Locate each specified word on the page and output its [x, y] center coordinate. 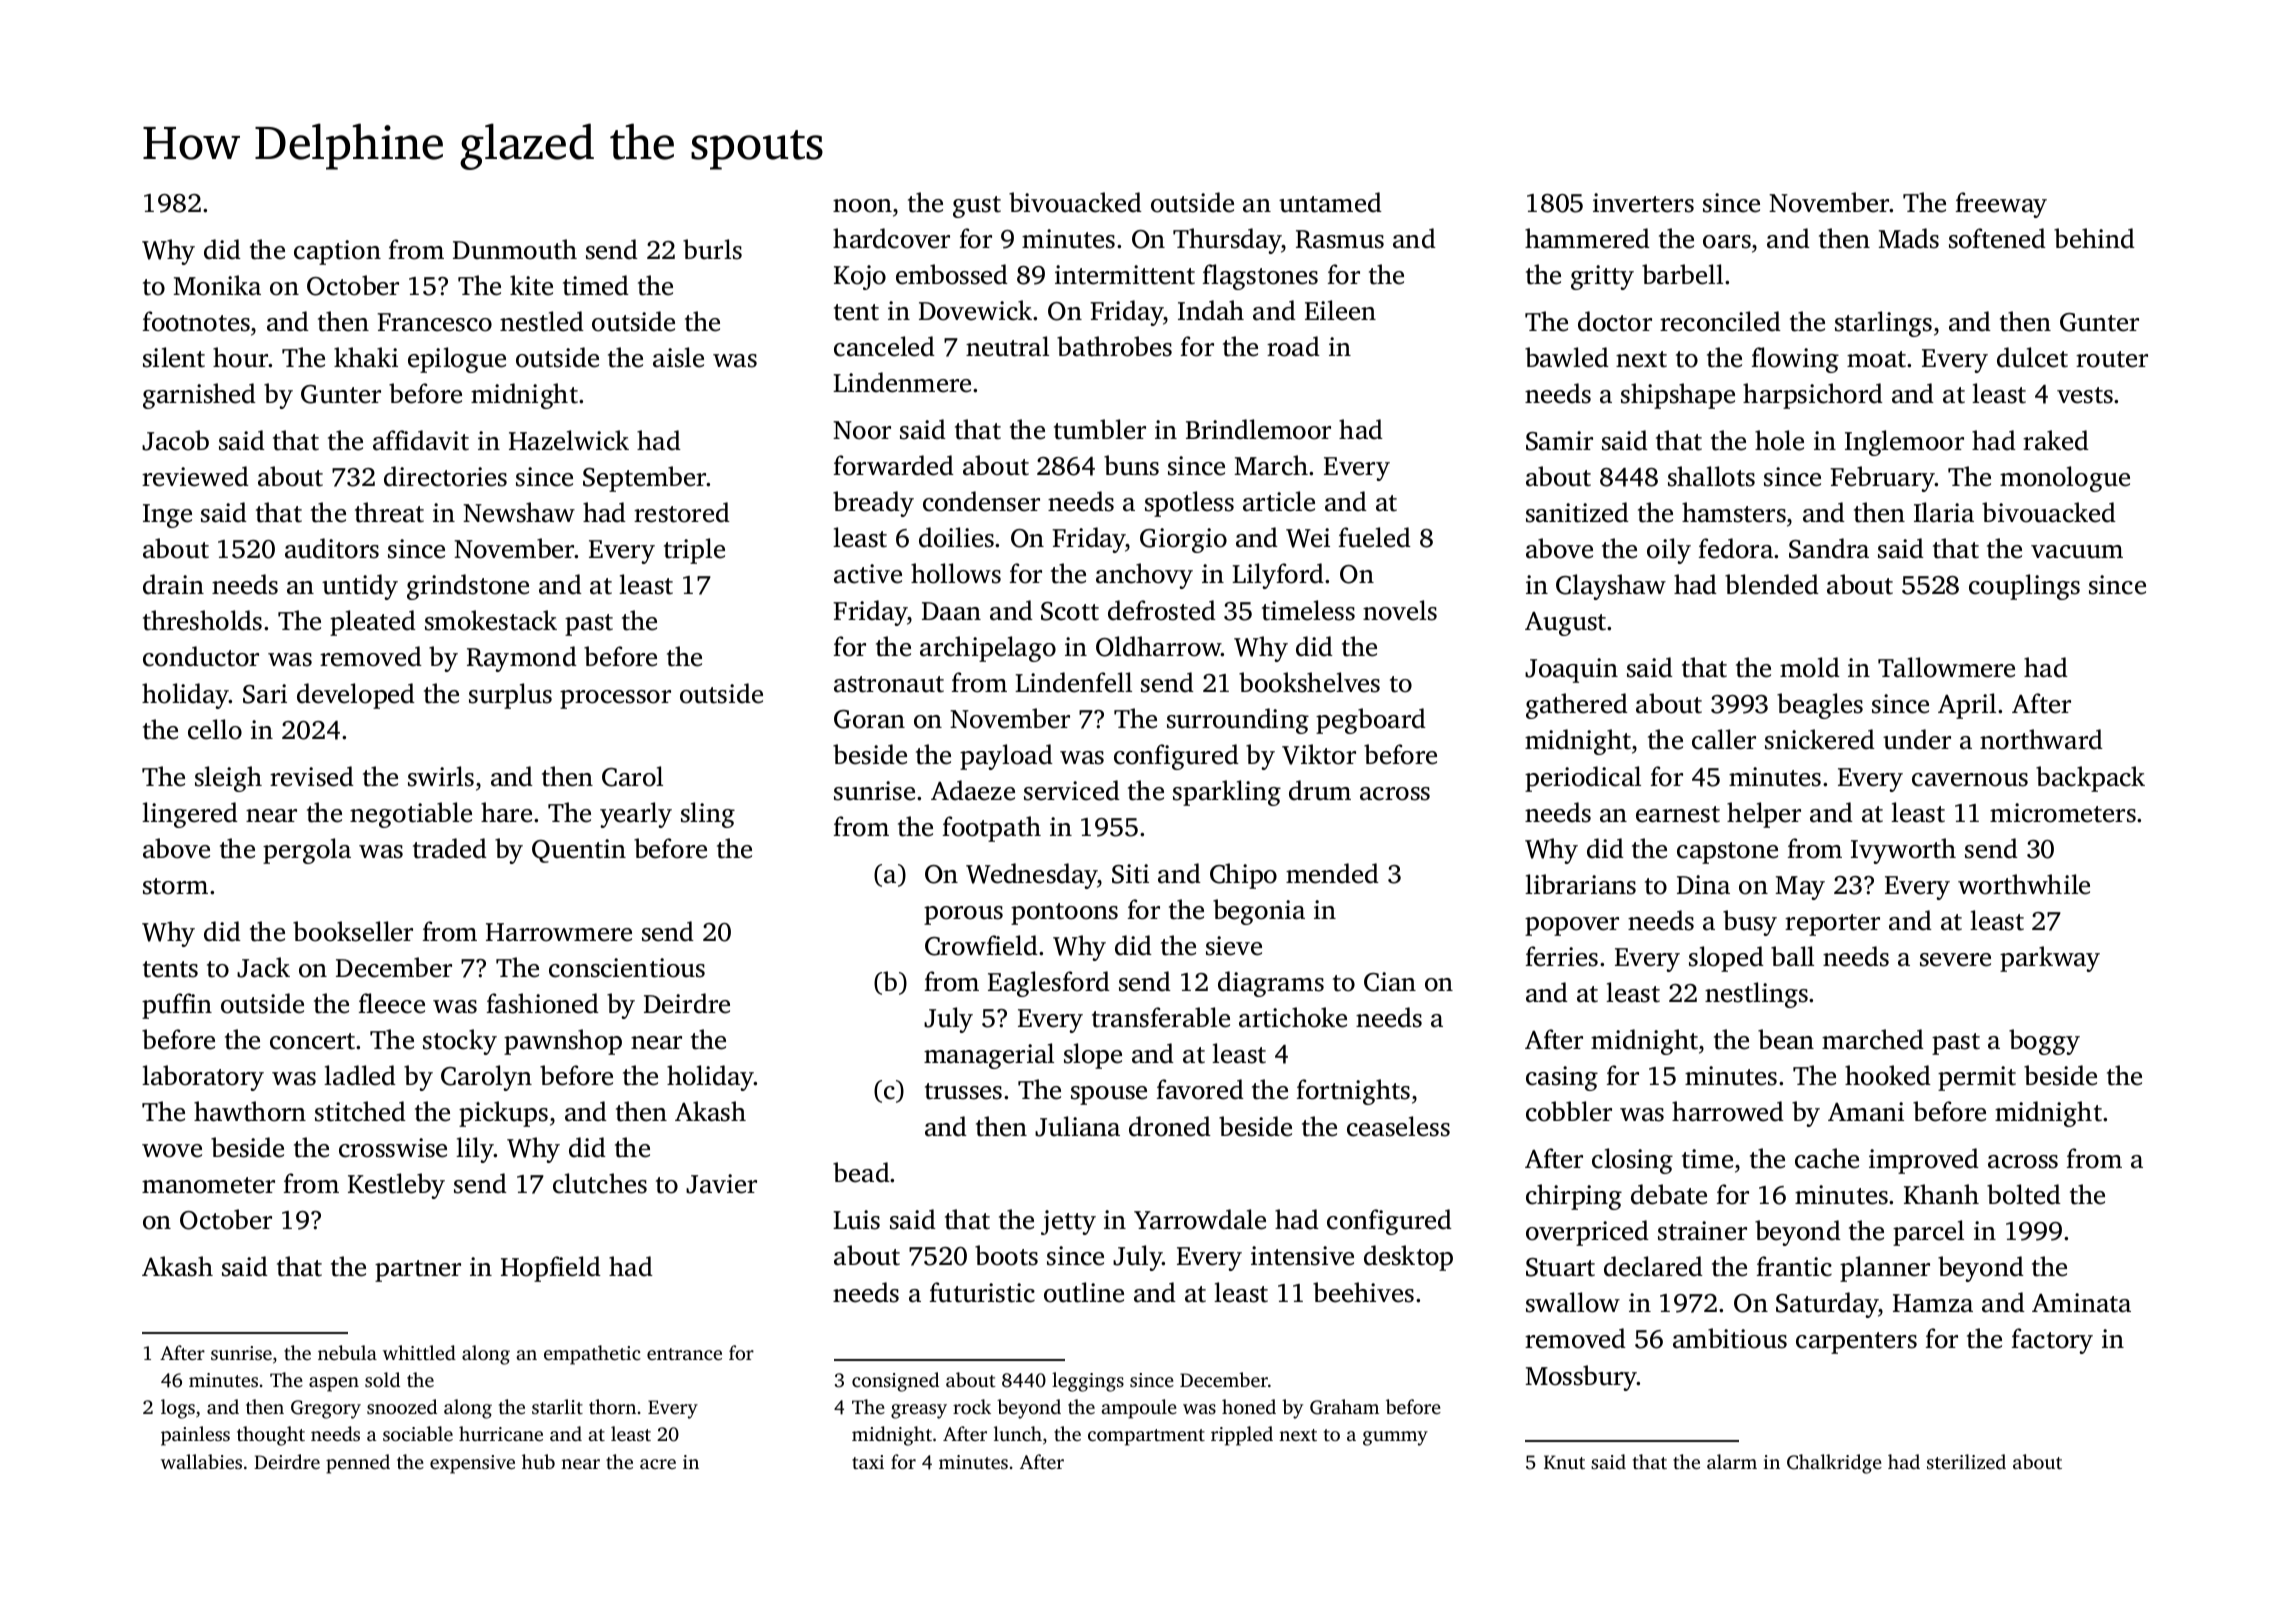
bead [861, 1172]
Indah [1211, 310]
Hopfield [551, 1269]
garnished [199, 396]
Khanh [1941, 1194]
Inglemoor [1904, 443]
